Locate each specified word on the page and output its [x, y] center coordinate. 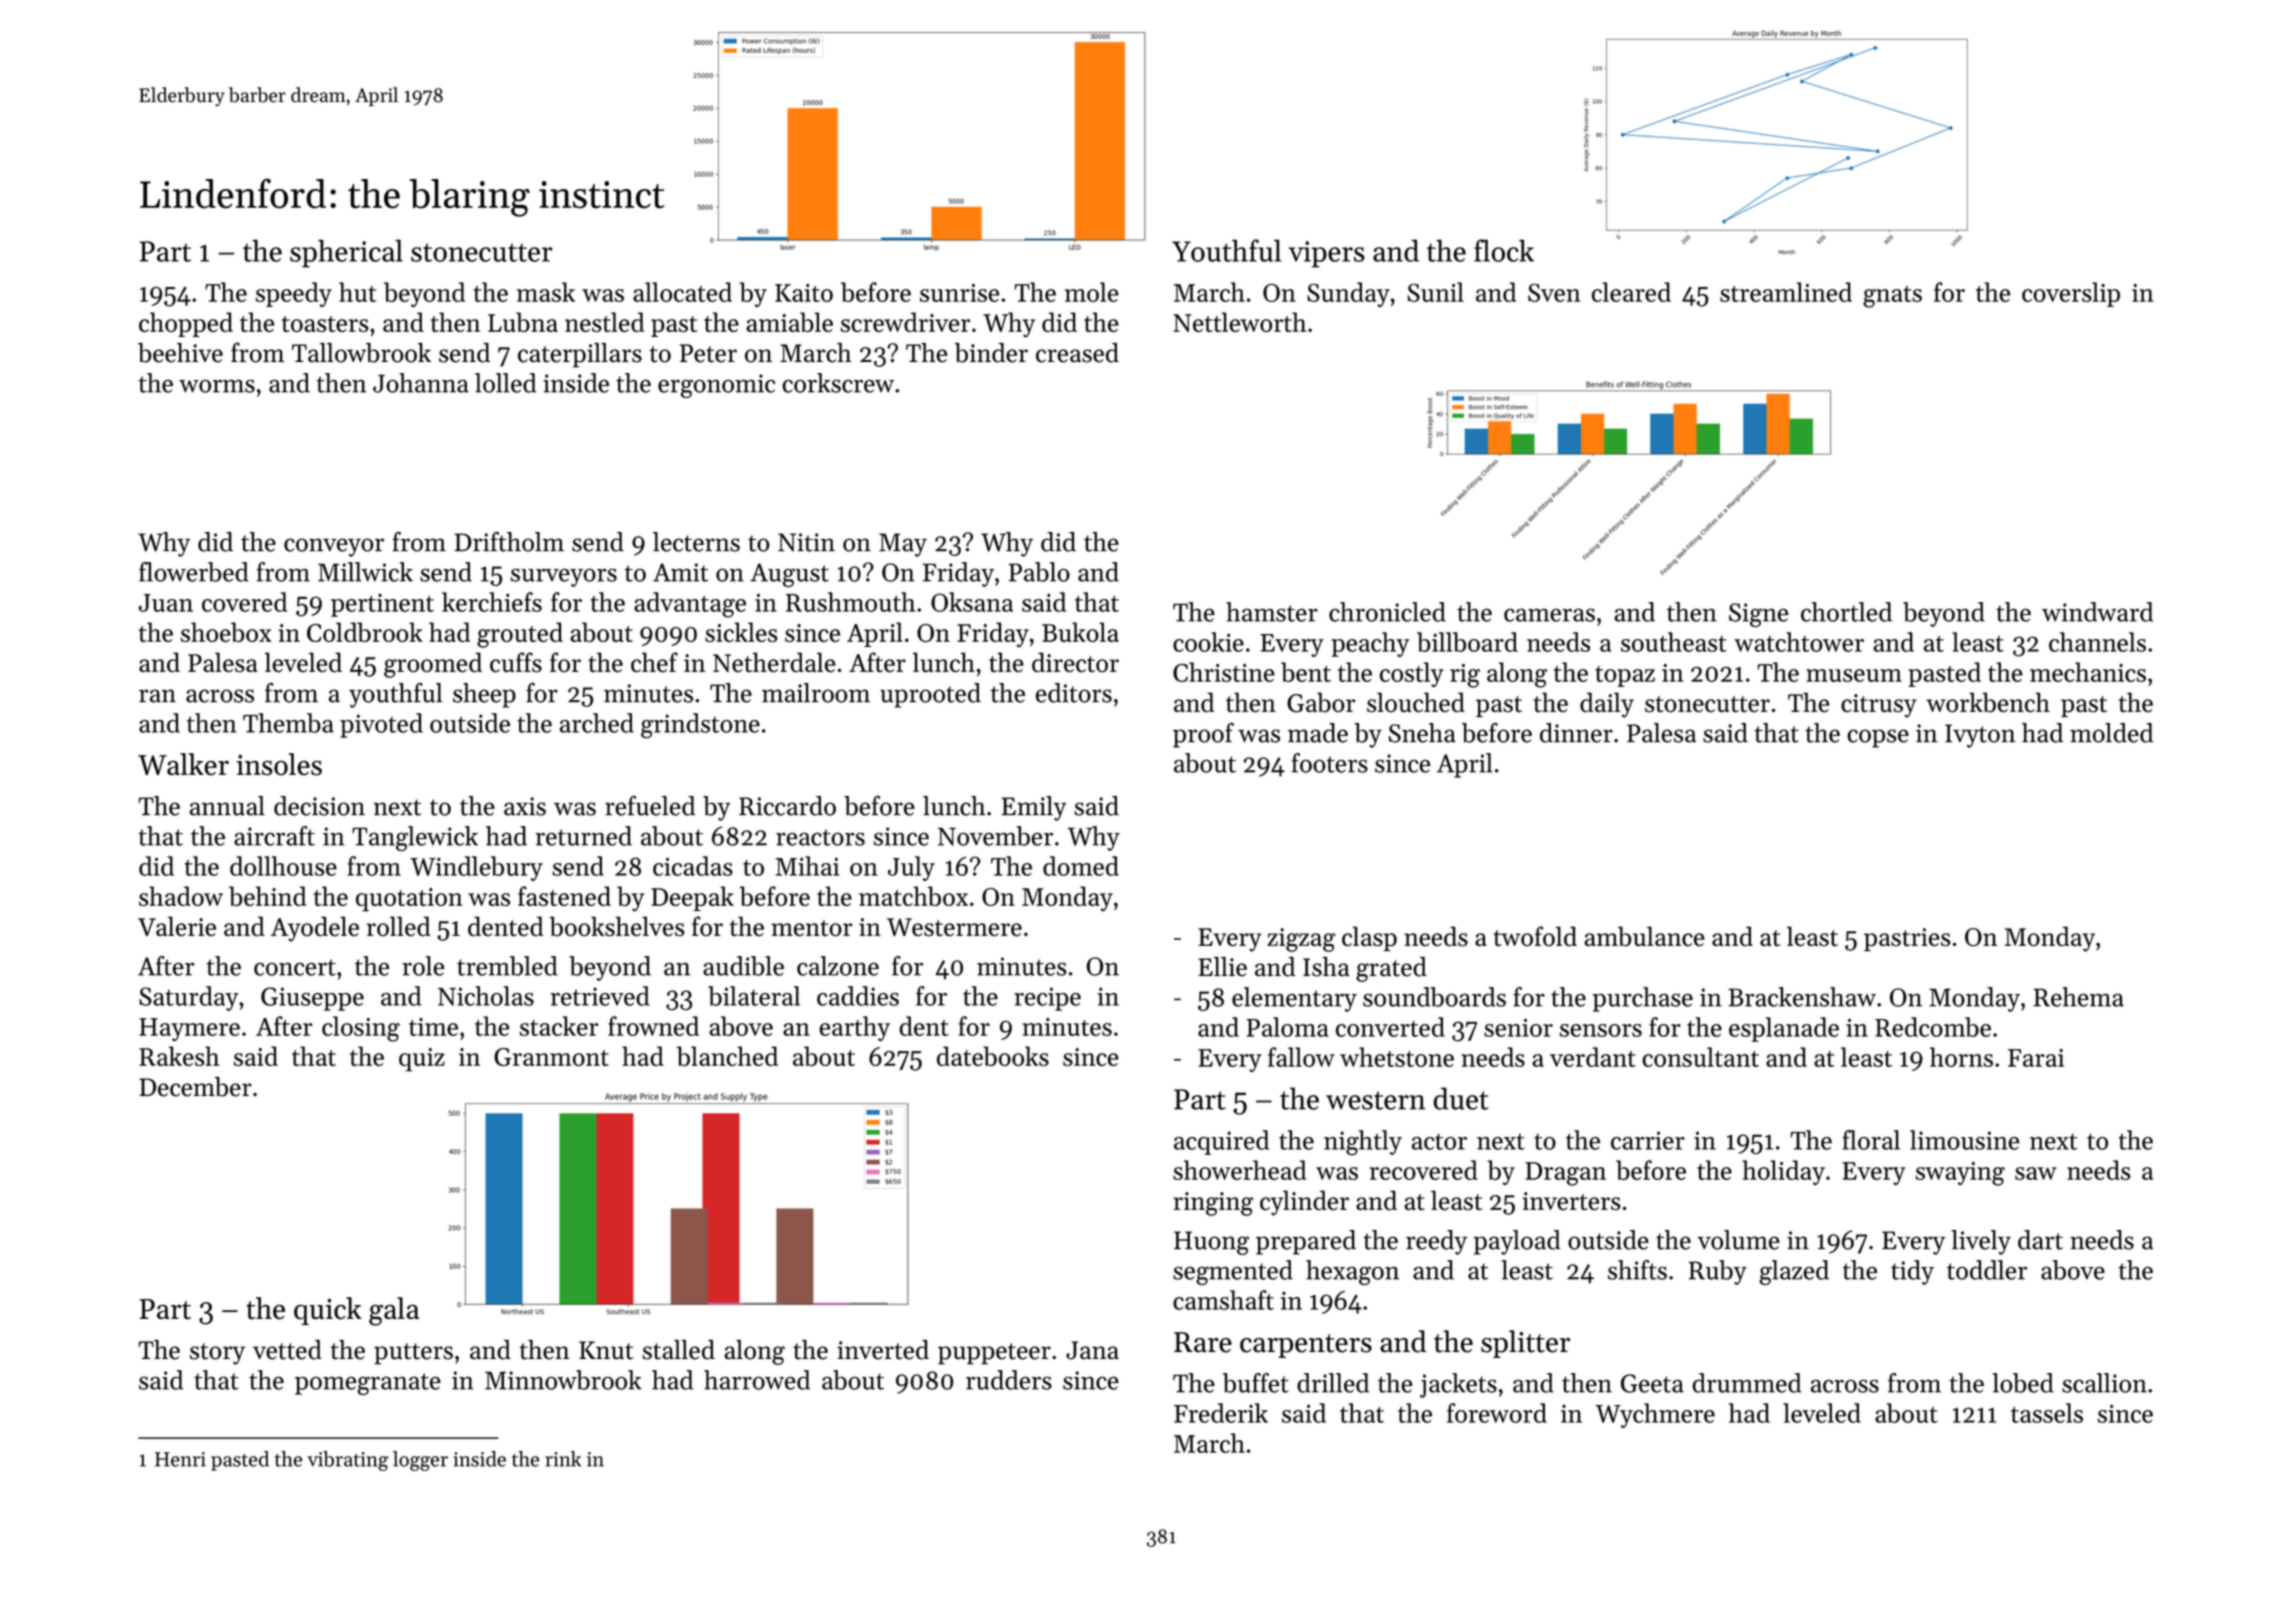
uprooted [930, 695]
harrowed [757, 1380]
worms [217, 386]
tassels [2047, 1413]
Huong [1211, 1243]
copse [1878, 738]
